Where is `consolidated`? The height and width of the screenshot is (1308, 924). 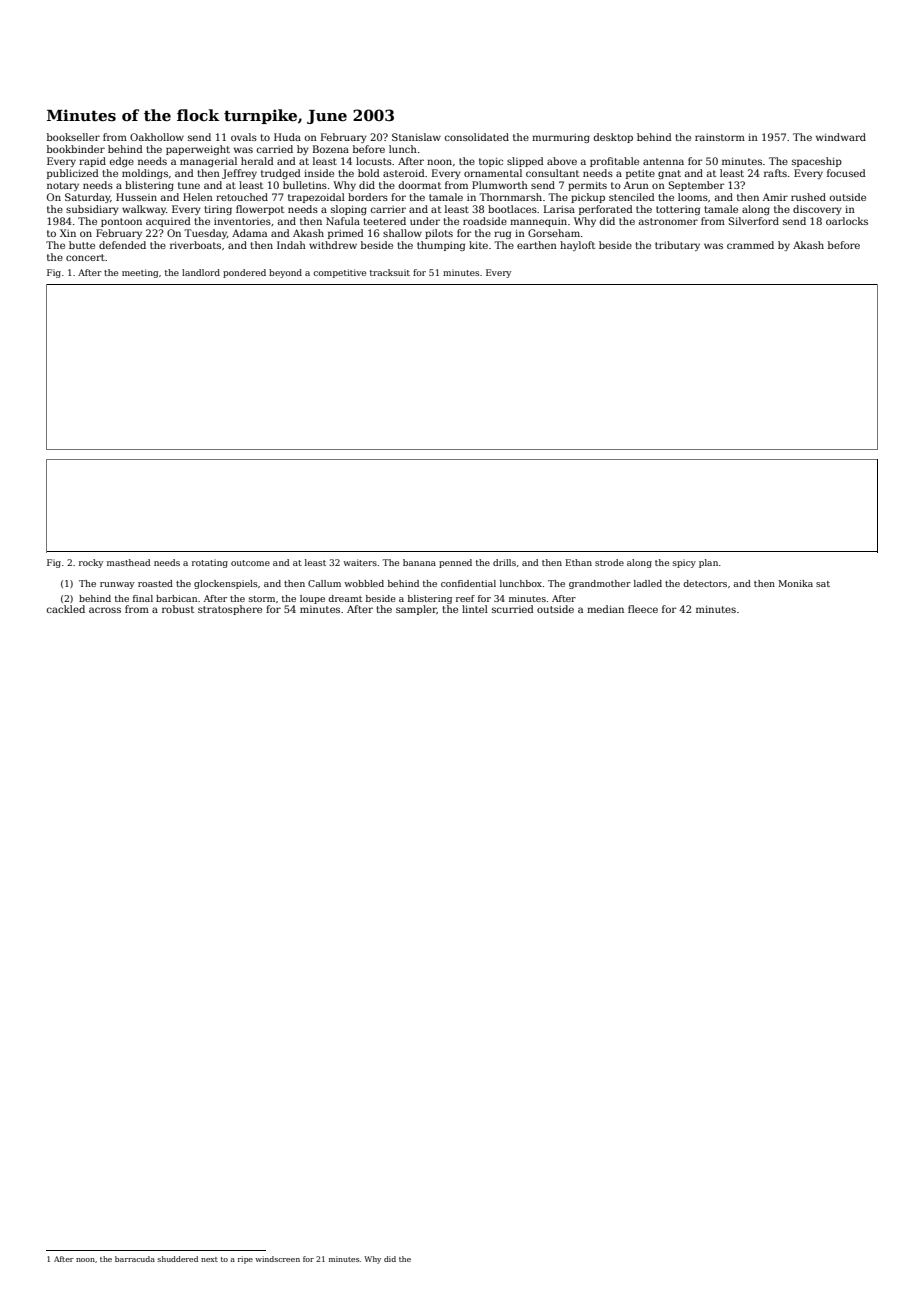 consolidated is located at coordinates (477, 137).
